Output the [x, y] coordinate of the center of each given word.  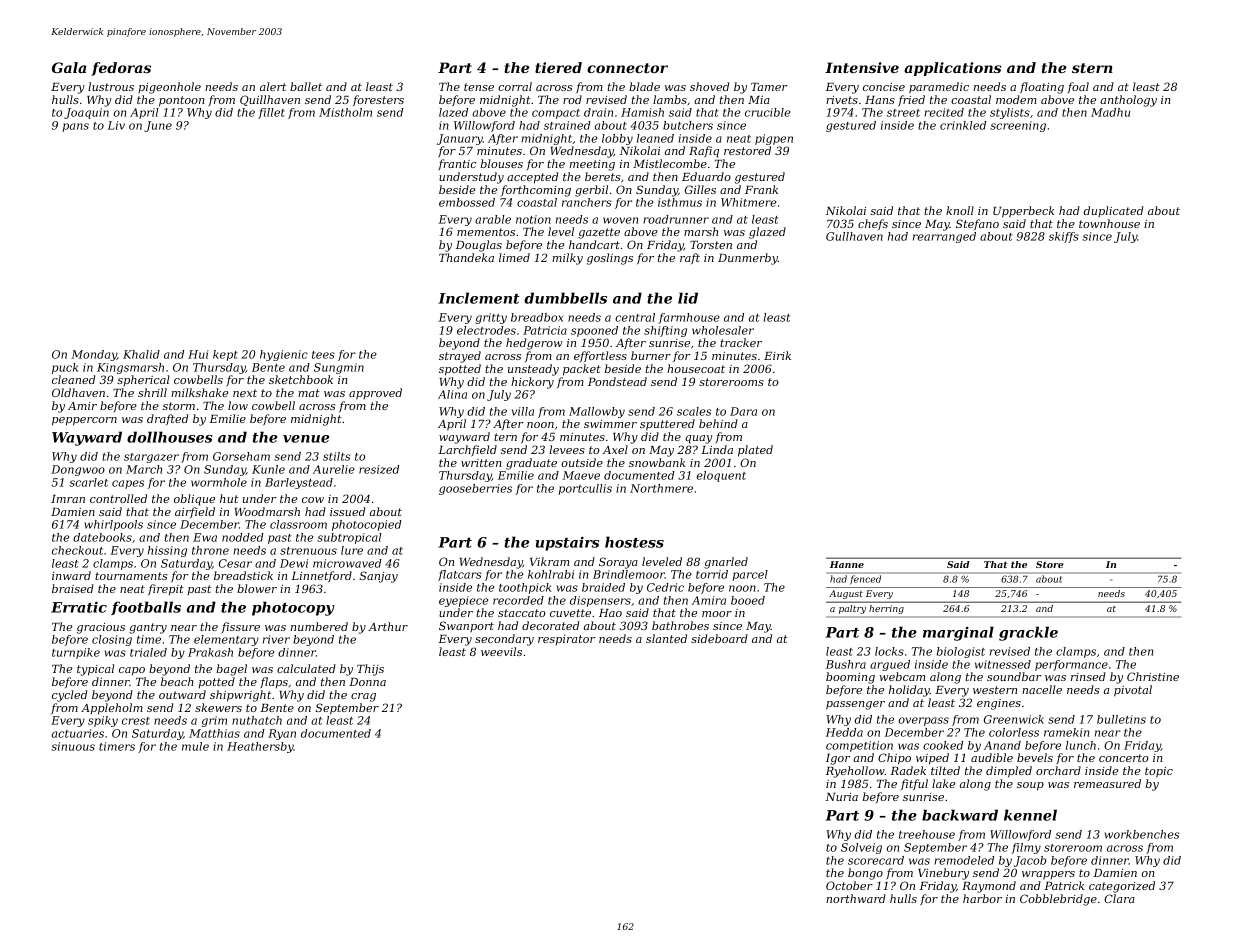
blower [257, 588]
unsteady [533, 370]
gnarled [726, 563]
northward [856, 898]
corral [515, 86]
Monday [94, 355]
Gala [69, 67]
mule [195, 746]
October [849, 885]
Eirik [777, 355]
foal [1078, 87]
